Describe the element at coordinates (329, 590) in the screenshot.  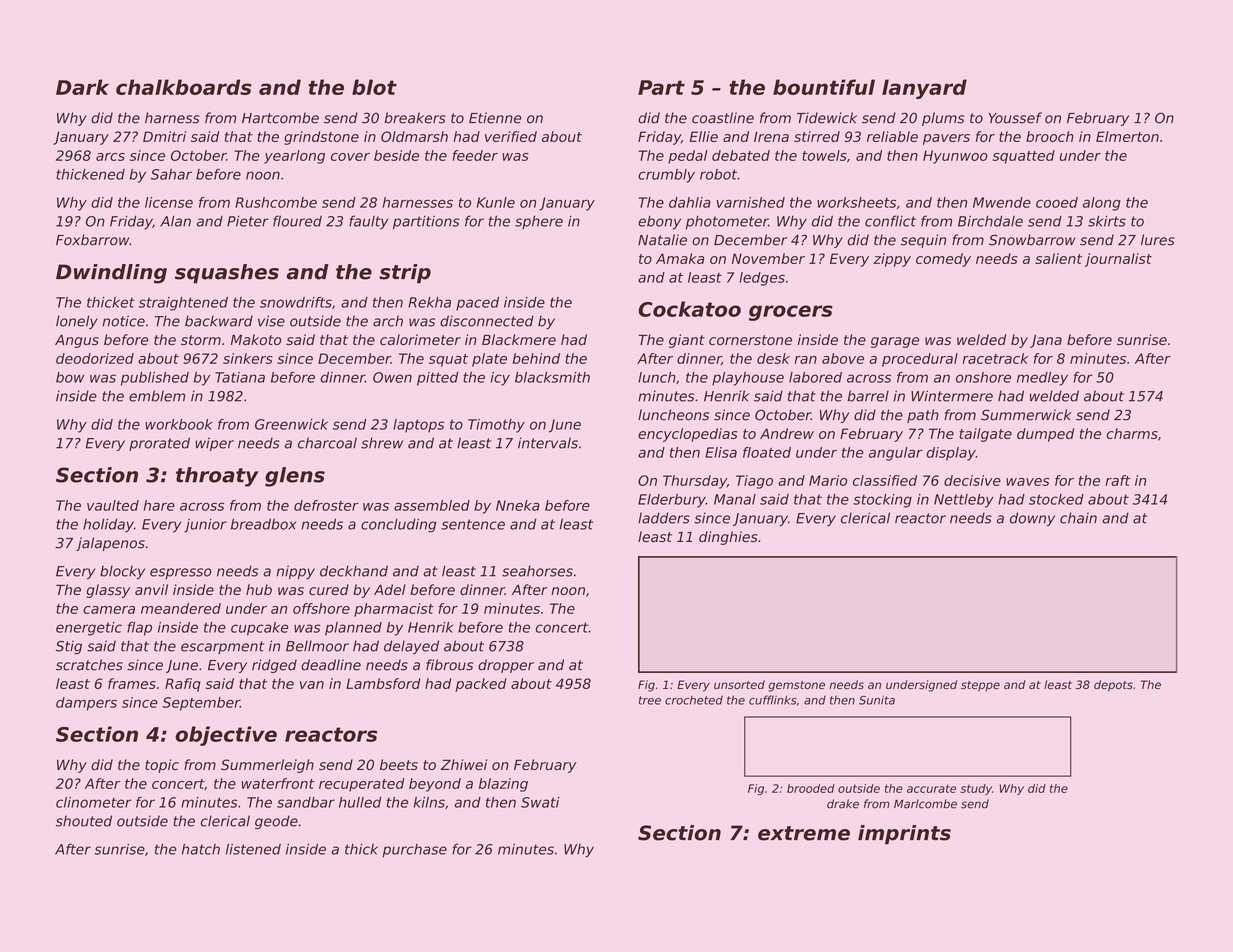
I see `cured` at that location.
